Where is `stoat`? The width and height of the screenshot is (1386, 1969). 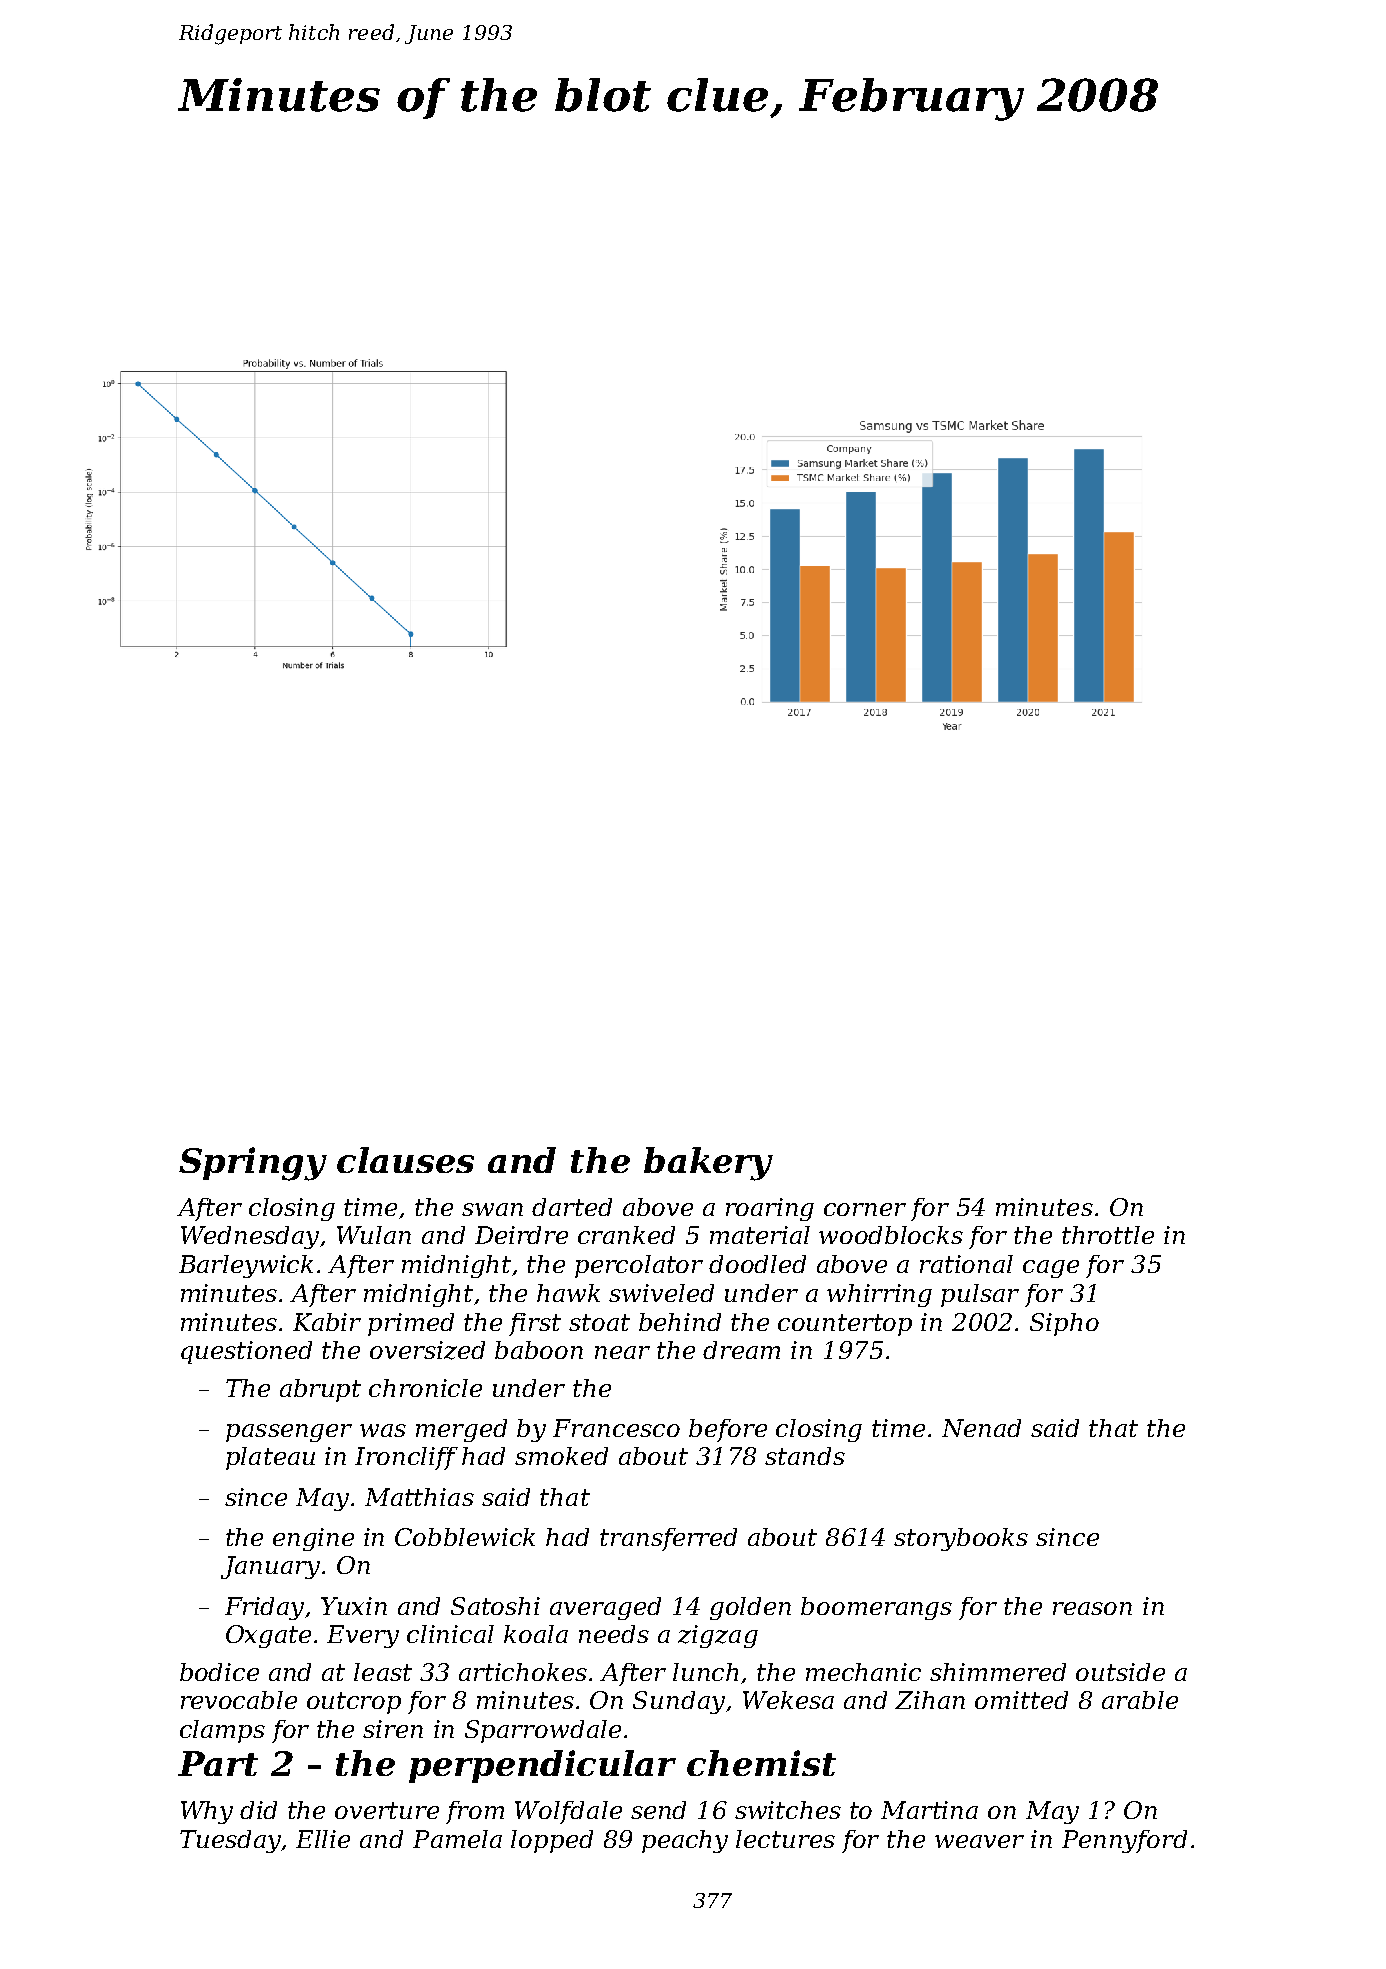 stoat is located at coordinates (599, 1322).
